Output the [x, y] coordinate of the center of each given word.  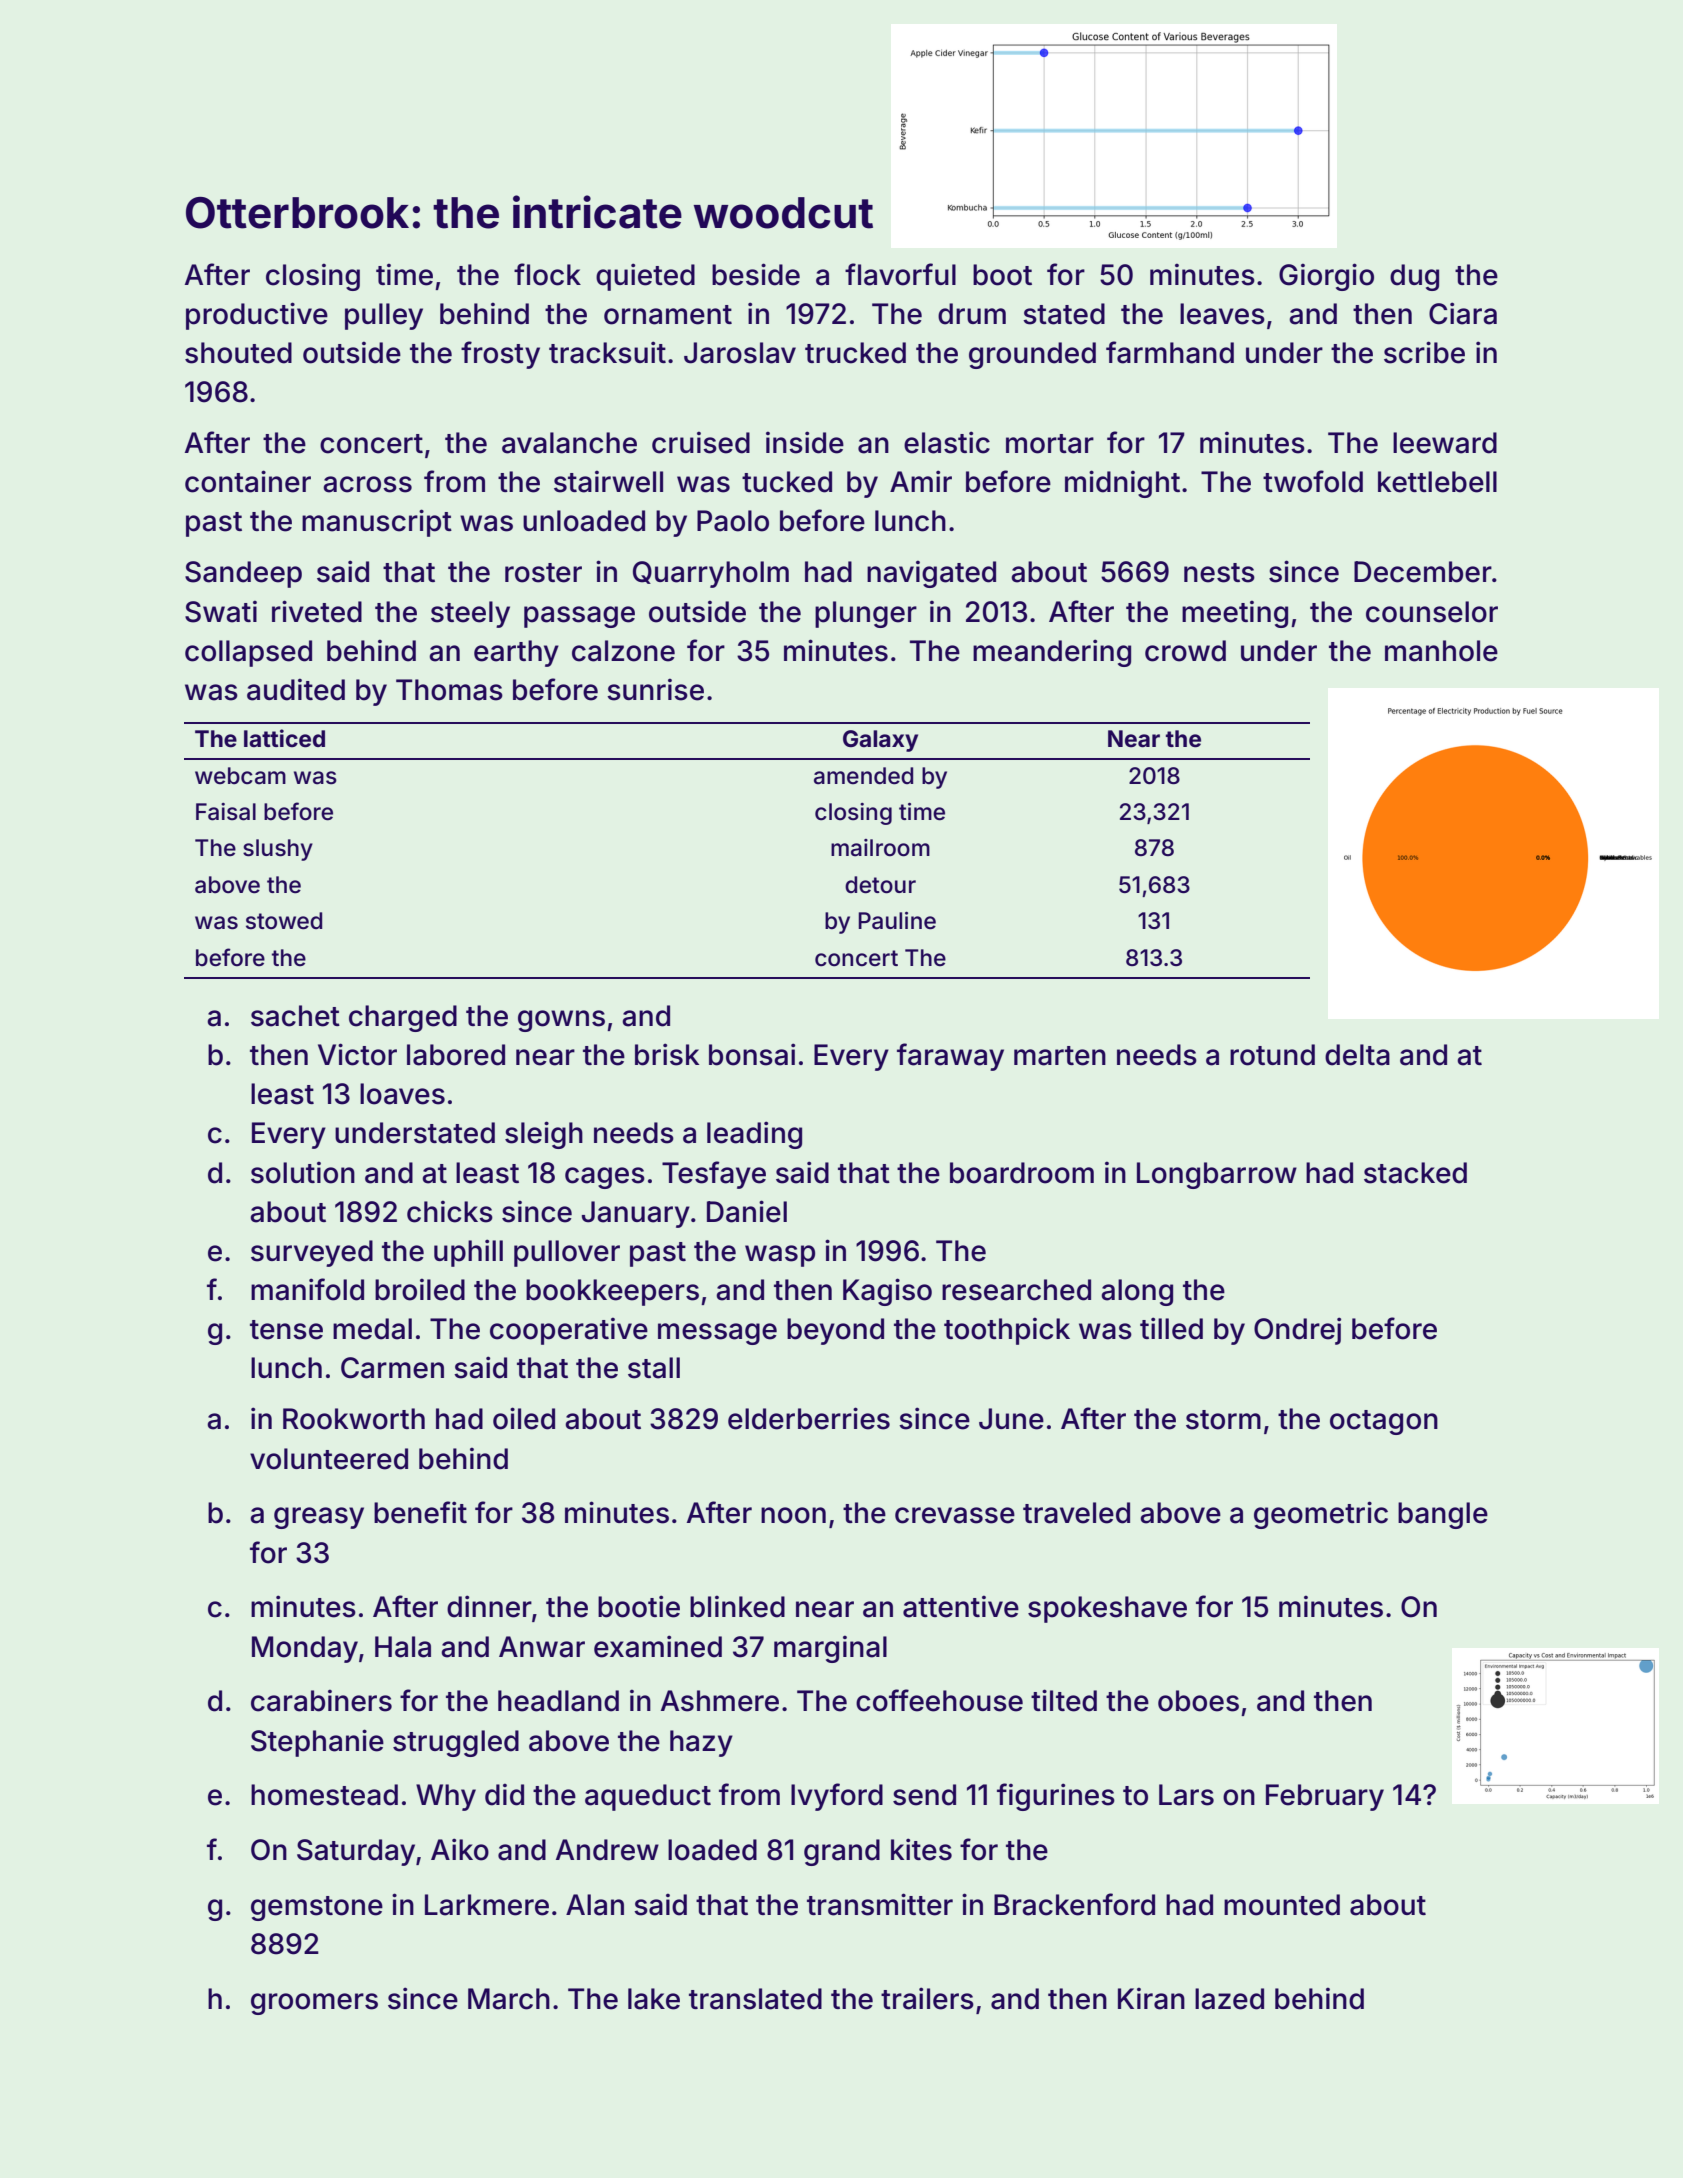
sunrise [655, 689]
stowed [284, 921]
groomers [314, 2004]
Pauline [897, 921]
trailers [927, 1998]
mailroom [880, 848]
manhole [1441, 651]
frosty [500, 355]
